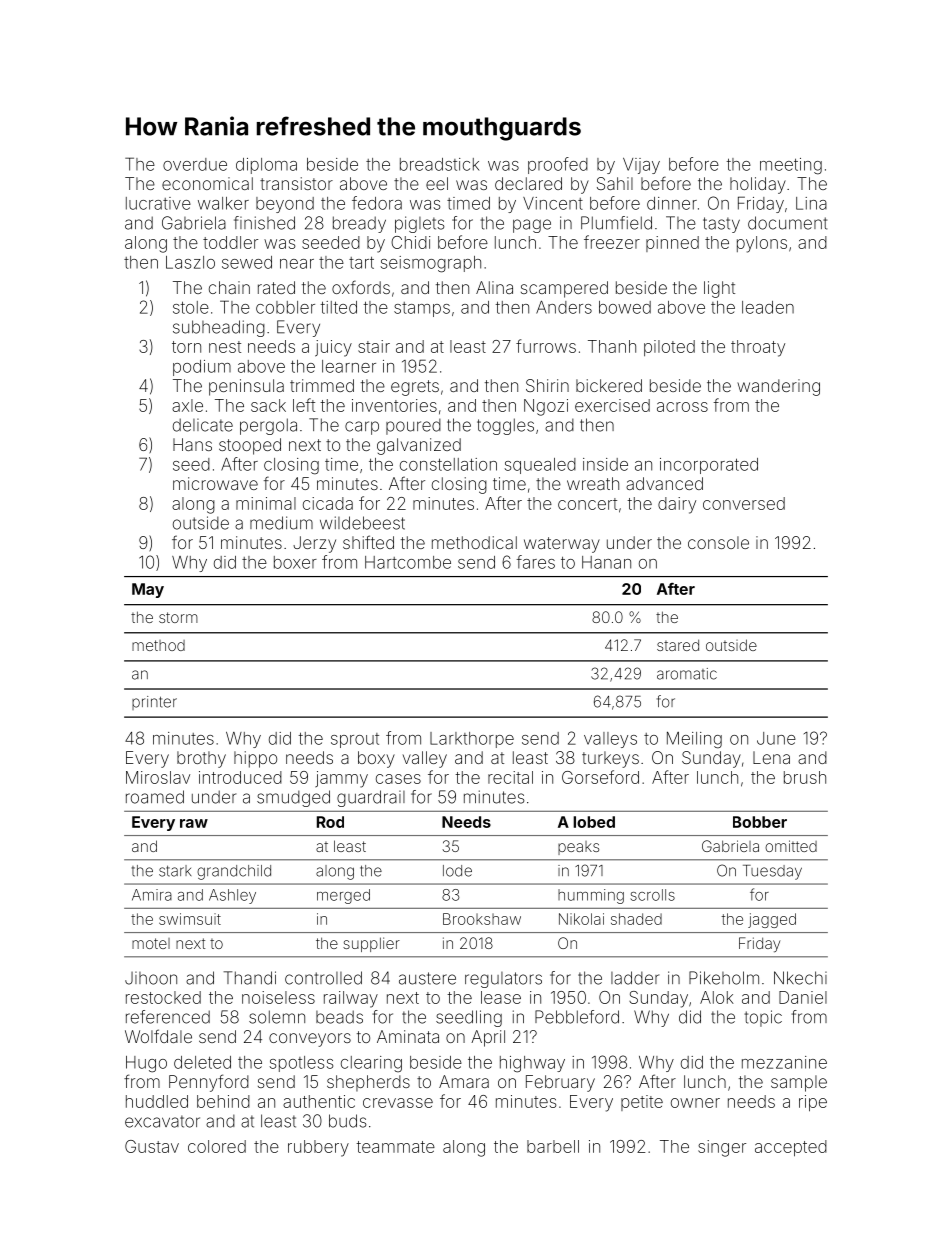  I want to click on microwave, so click(215, 483).
